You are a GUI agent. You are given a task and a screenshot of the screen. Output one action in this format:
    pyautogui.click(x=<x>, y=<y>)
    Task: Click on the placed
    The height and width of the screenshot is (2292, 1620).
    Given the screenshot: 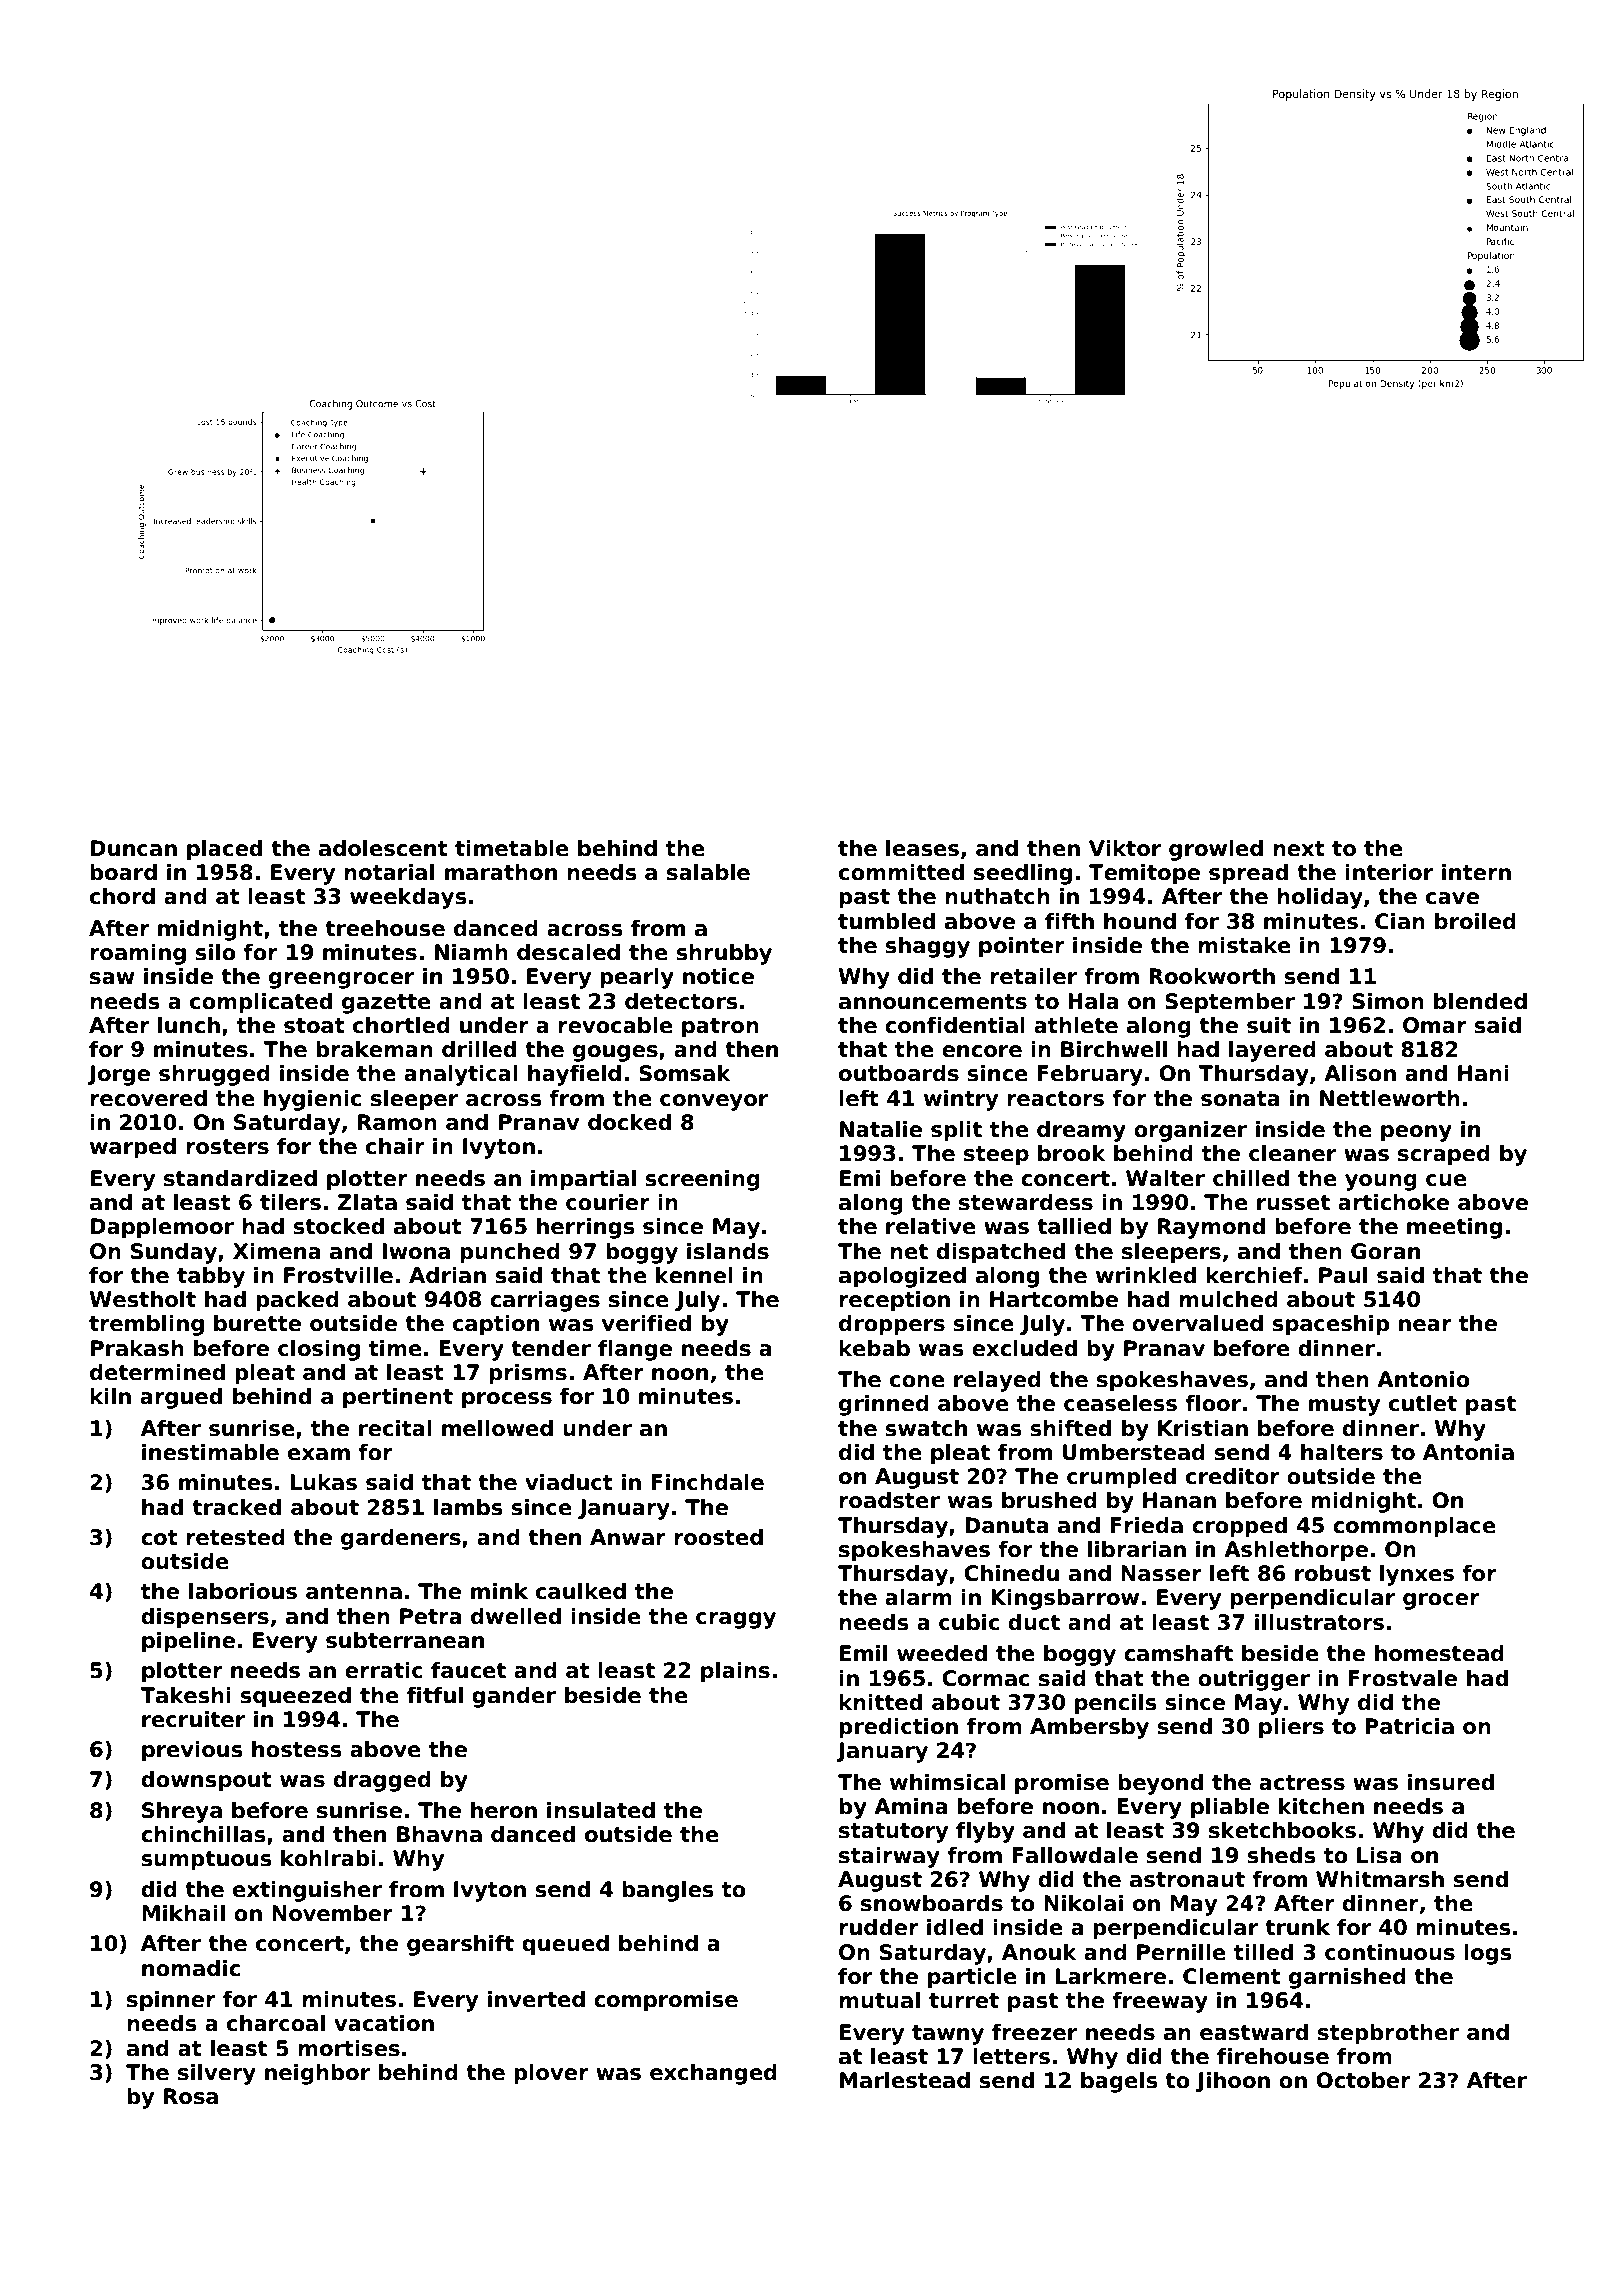 What is the action you would take?
    pyautogui.click(x=224, y=850)
